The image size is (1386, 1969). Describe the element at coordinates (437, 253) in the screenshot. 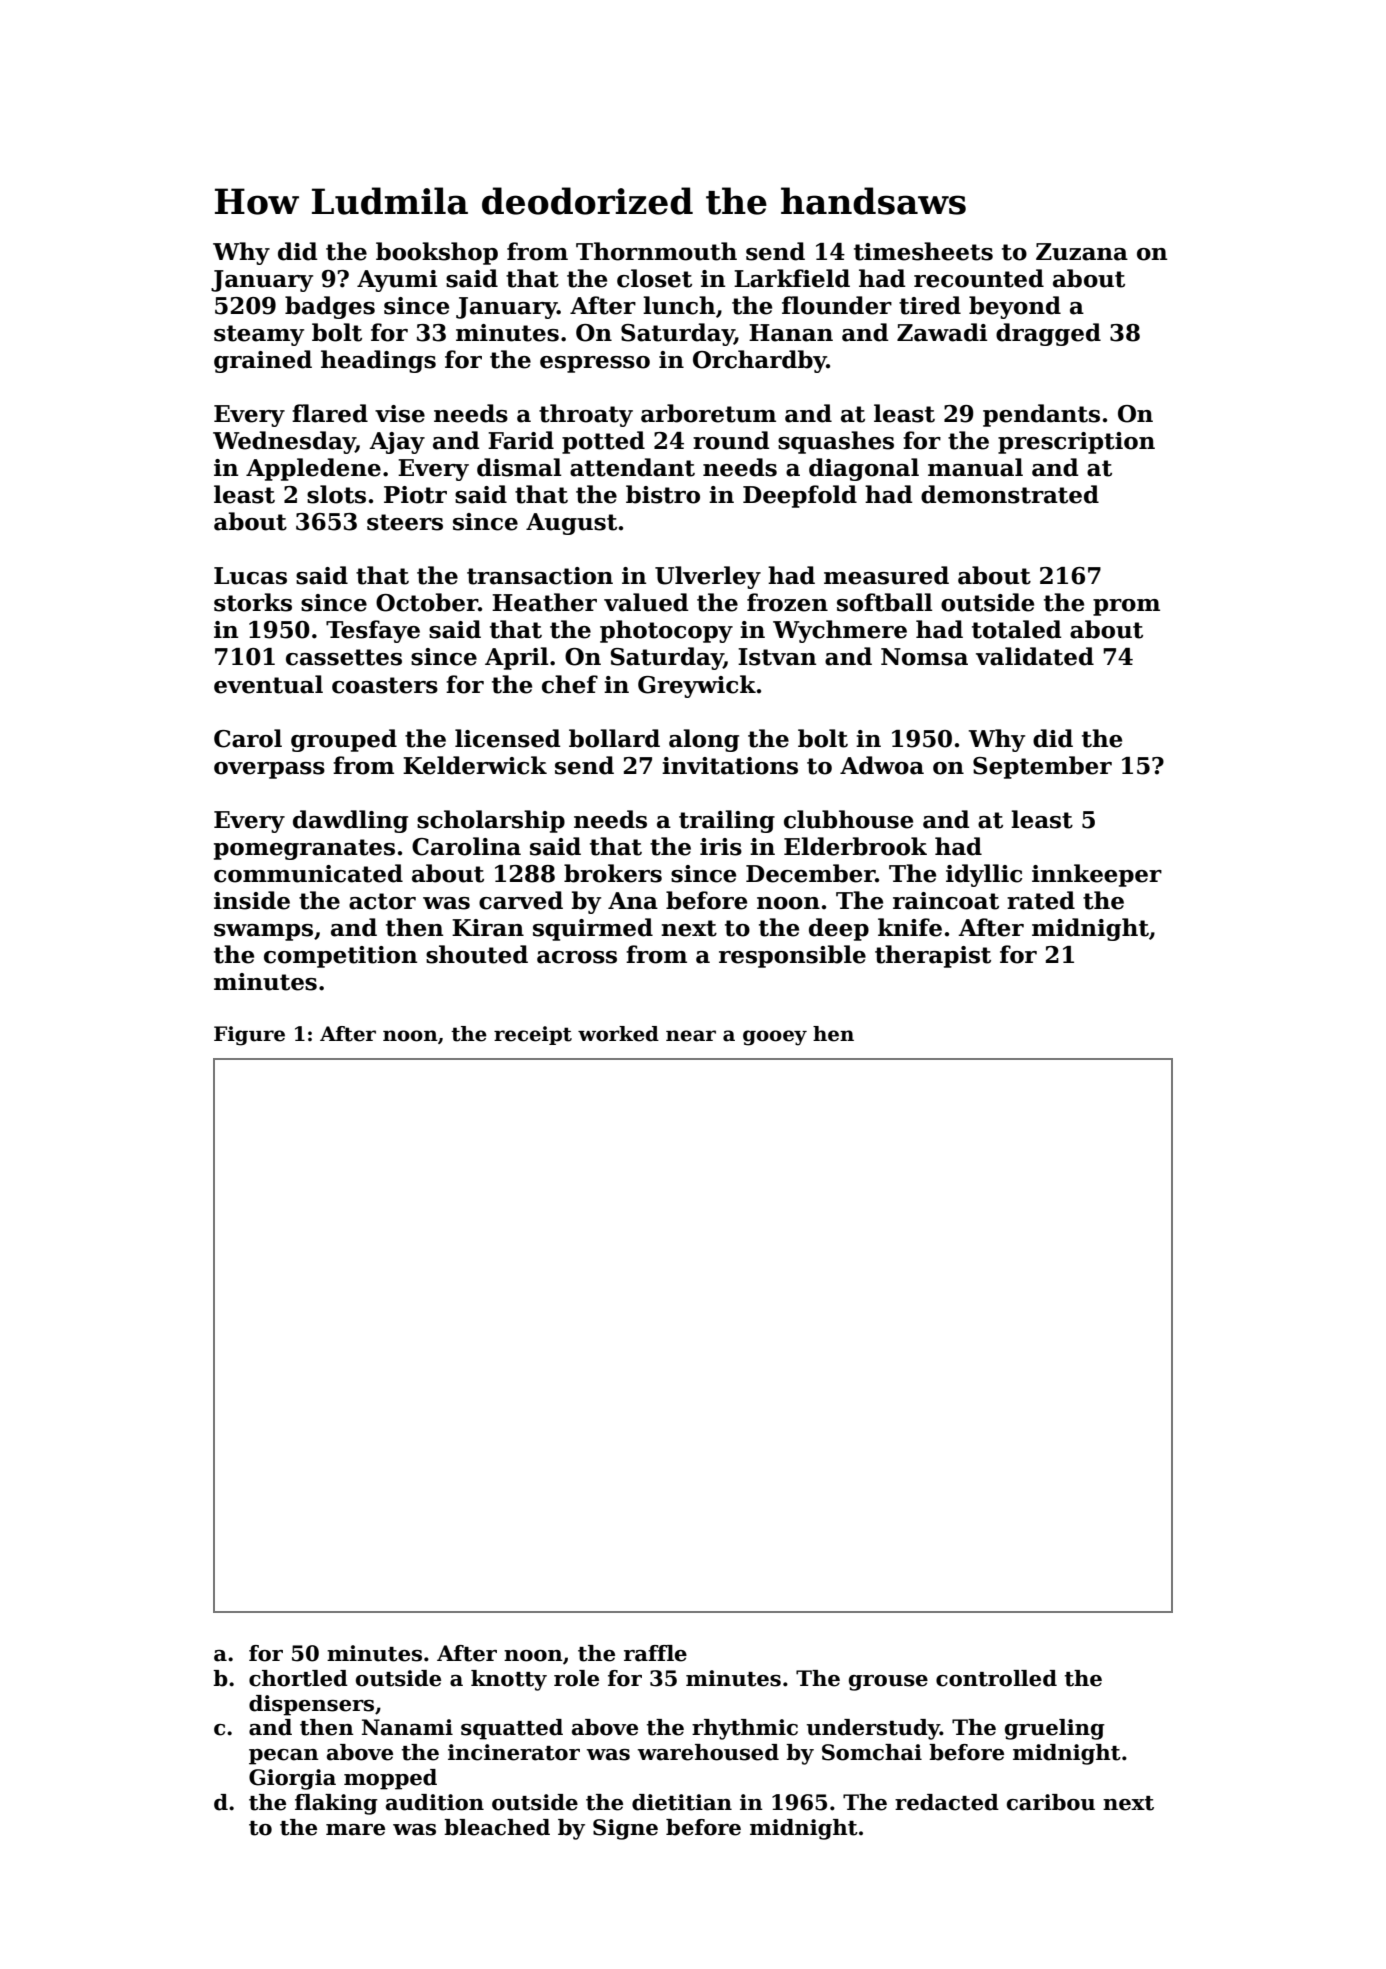

I see `bookshop` at that location.
